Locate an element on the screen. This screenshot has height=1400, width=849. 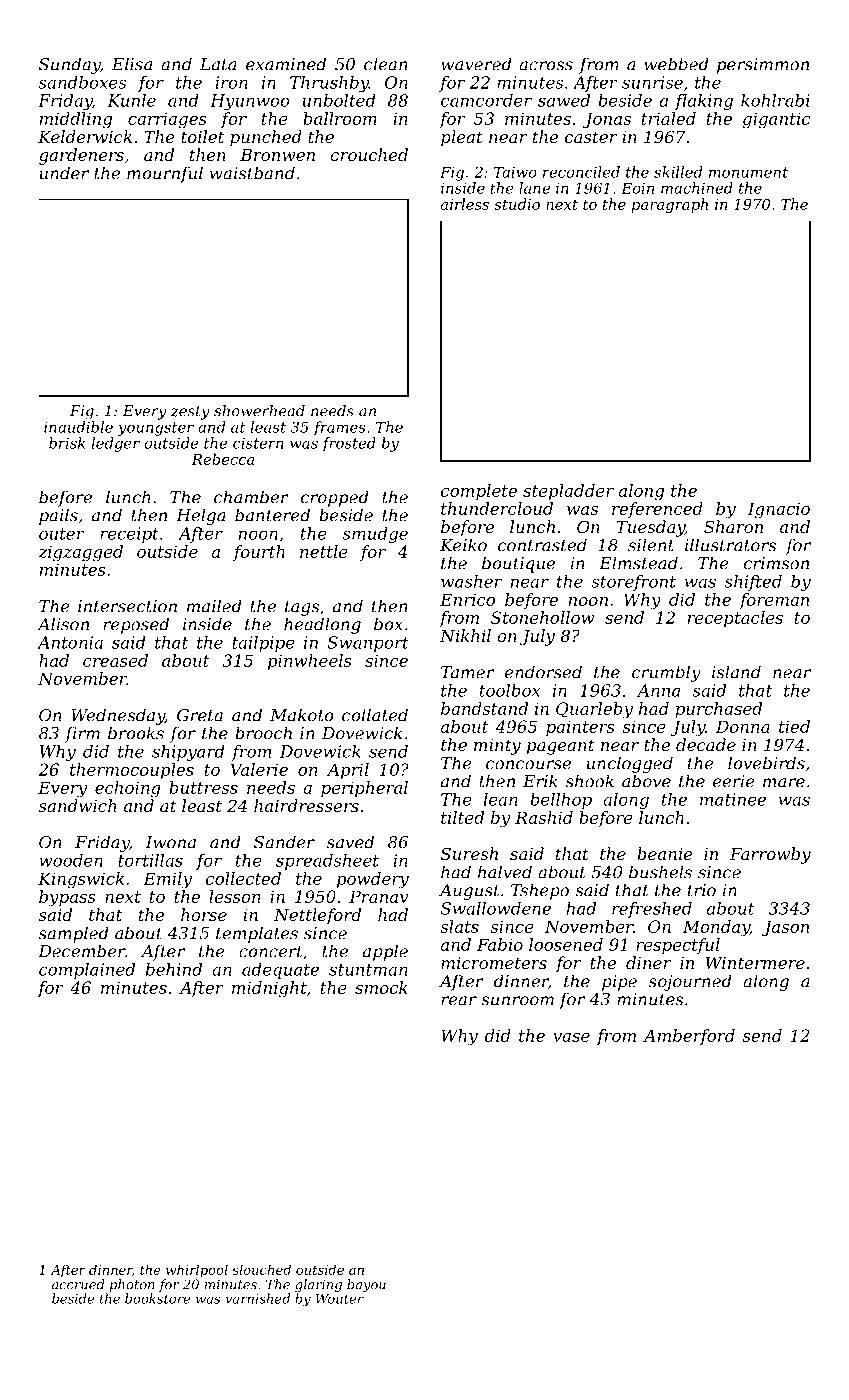
wavered is located at coordinates (476, 64).
